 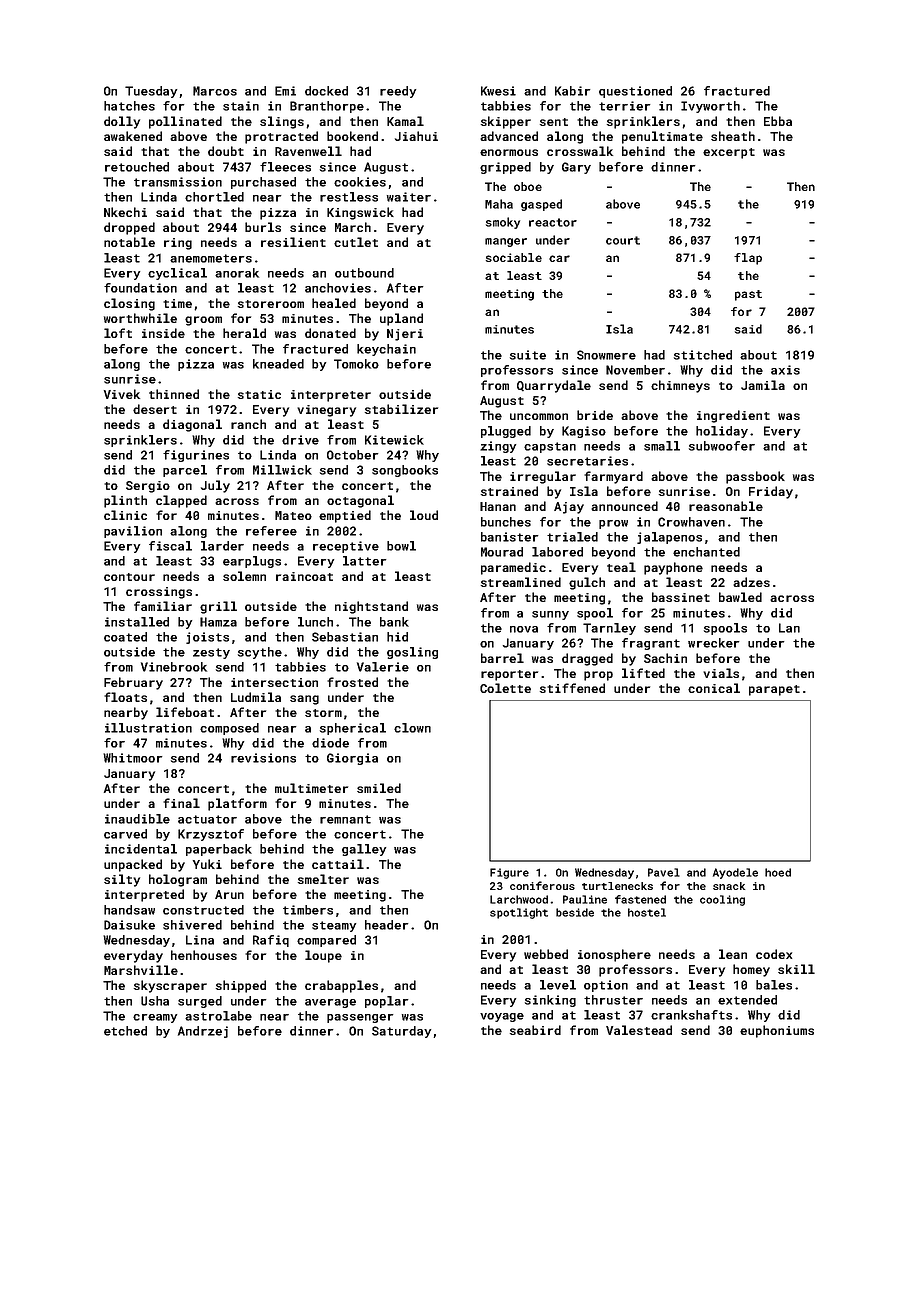 What do you see at coordinates (606, 355) in the screenshot?
I see `Snowmere` at bounding box center [606, 355].
